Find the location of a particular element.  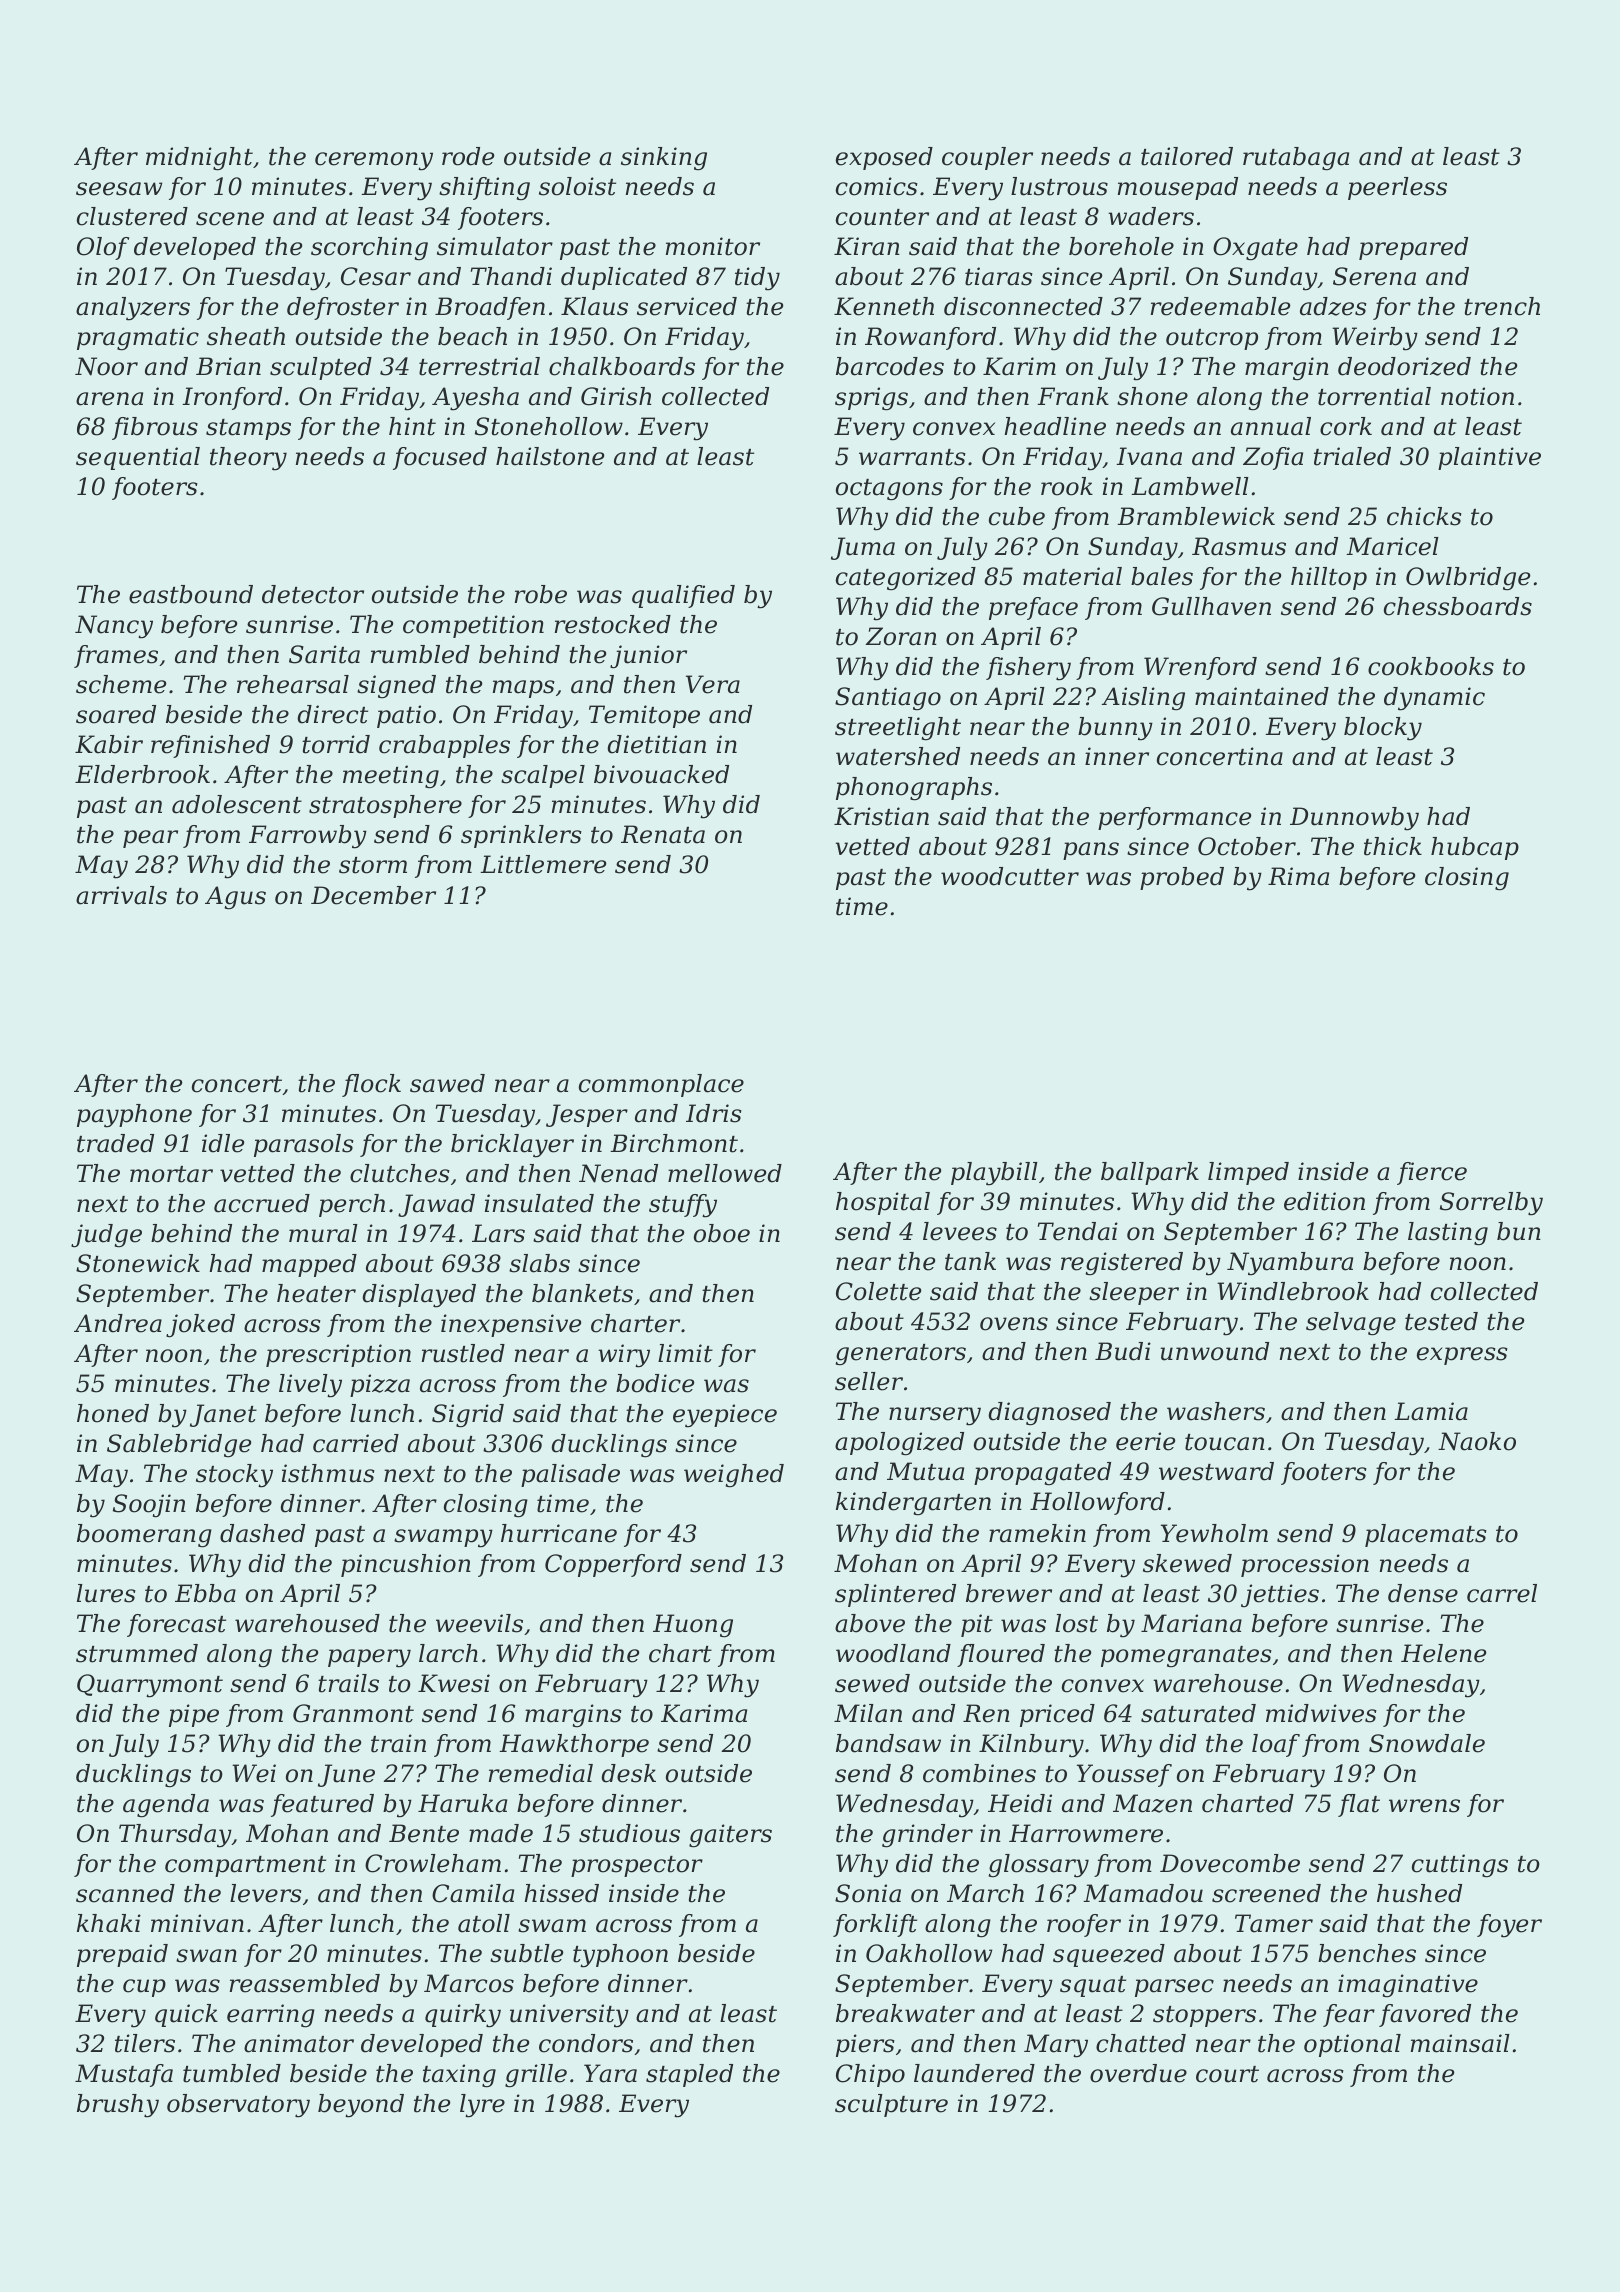

midnight is located at coordinates (199, 159).
